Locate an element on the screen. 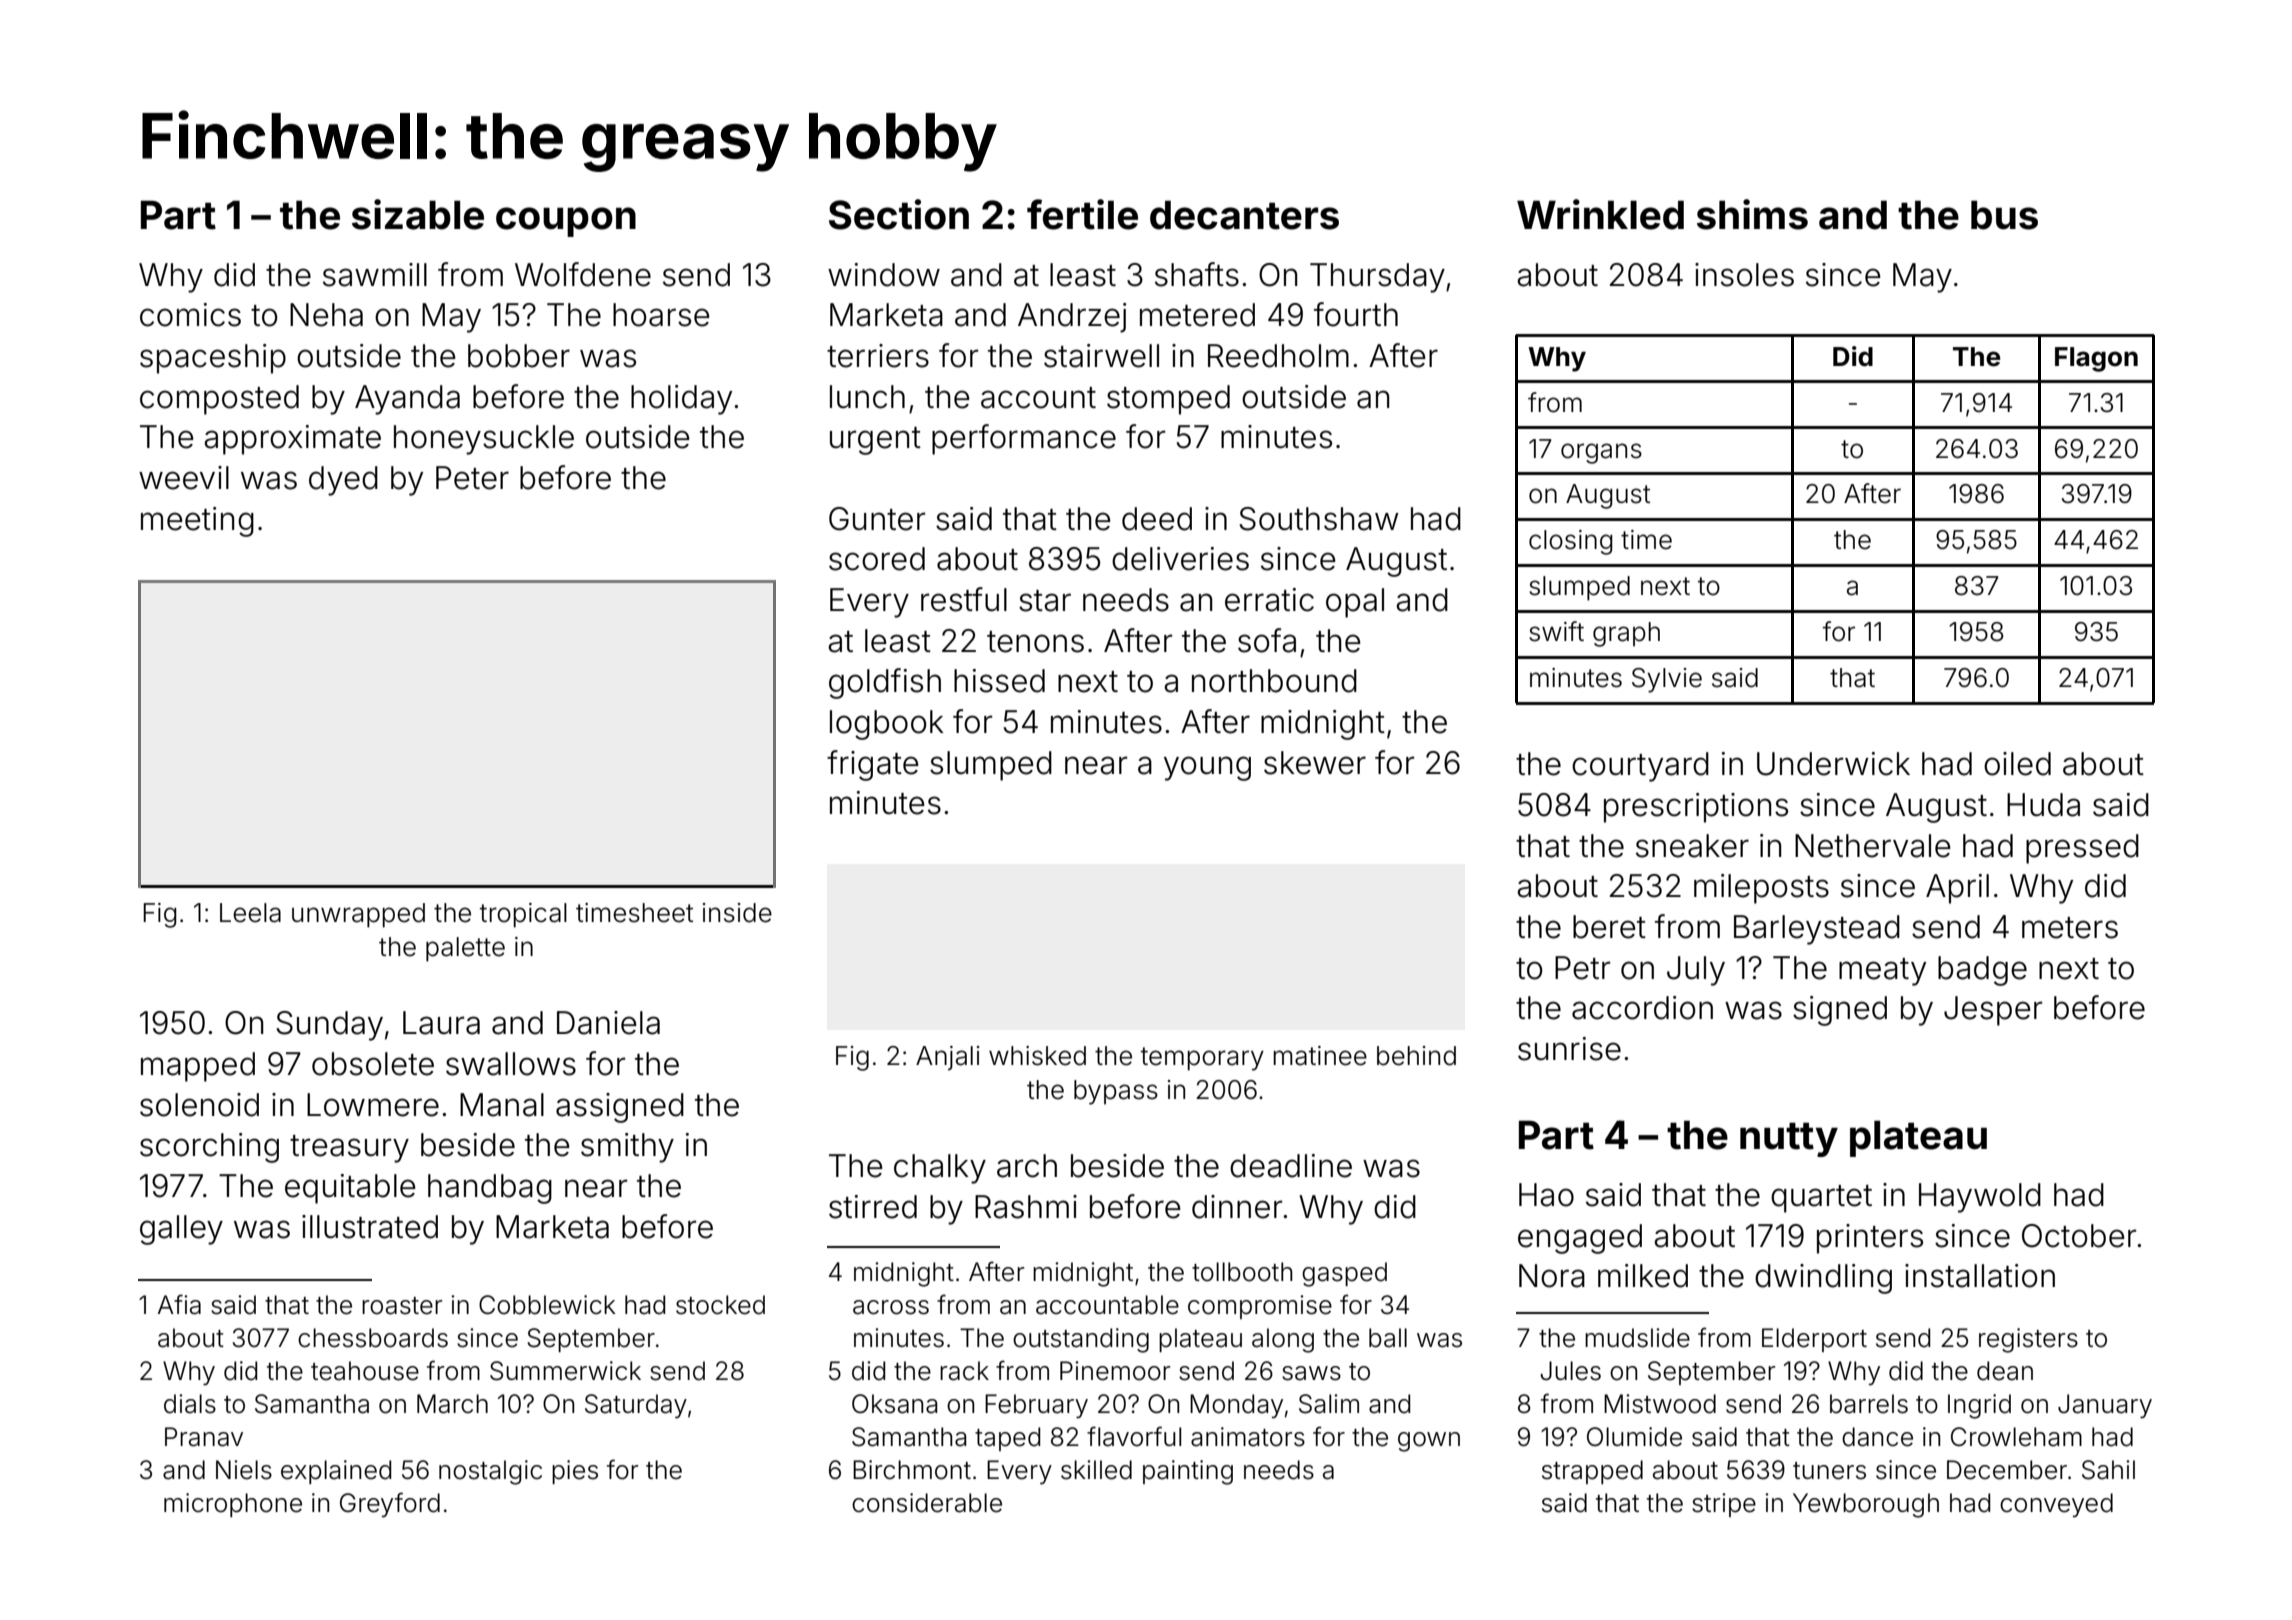 Image resolution: width=2292 pixels, height=1620 pixels. microphone is located at coordinates (233, 1505).
